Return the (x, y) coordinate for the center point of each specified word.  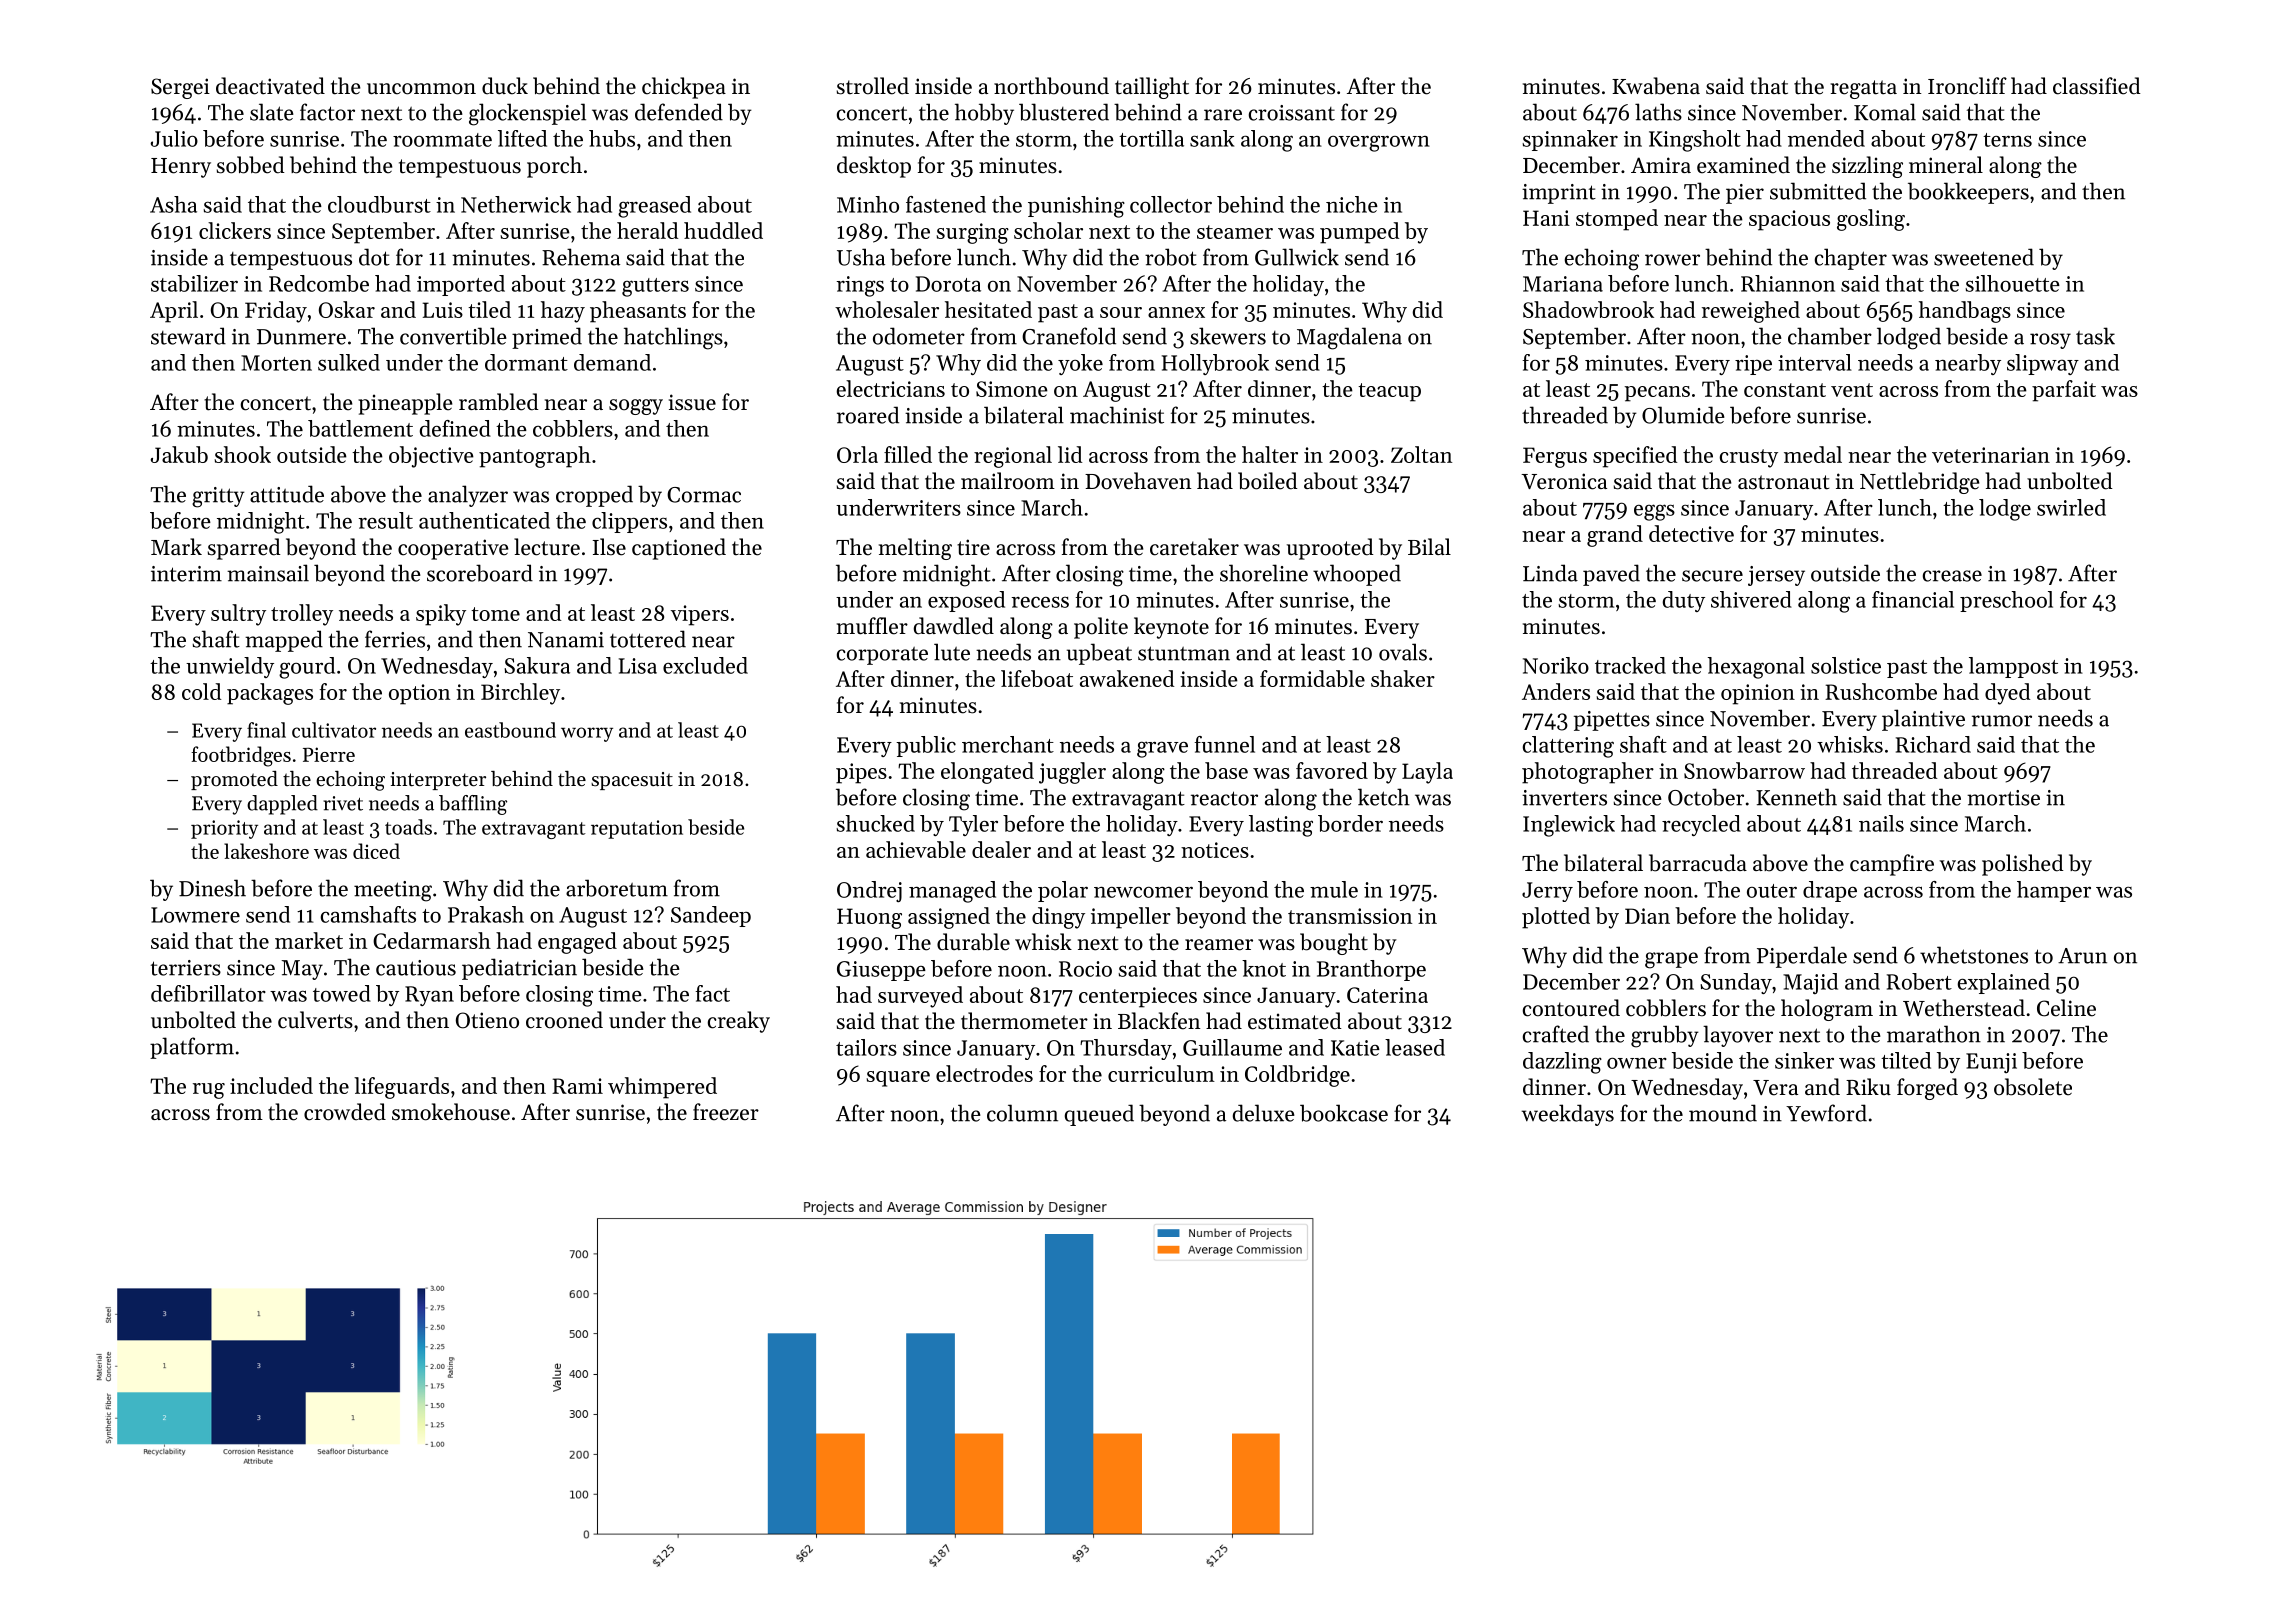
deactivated (270, 86)
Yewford (1826, 1113)
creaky (739, 1022)
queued (1099, 1115)
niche (1352, 204)
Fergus (1555, 457)
